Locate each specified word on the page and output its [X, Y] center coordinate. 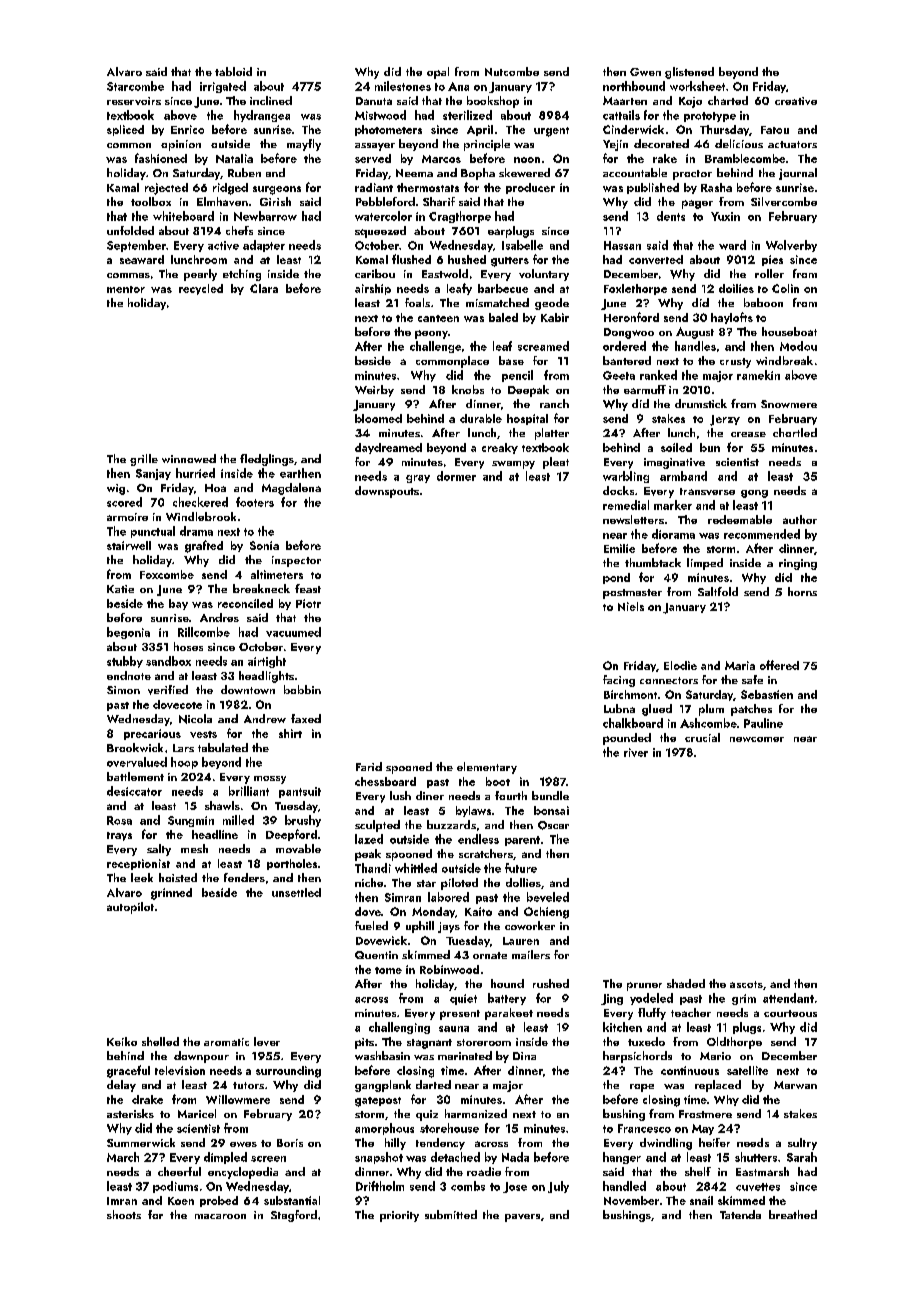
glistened [689, 73]
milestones [403, 86]
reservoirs [134, 101]
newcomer [757, 739]
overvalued [137, 762]
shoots [124, 1214]
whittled [416, 868]
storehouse [449, 1128]
